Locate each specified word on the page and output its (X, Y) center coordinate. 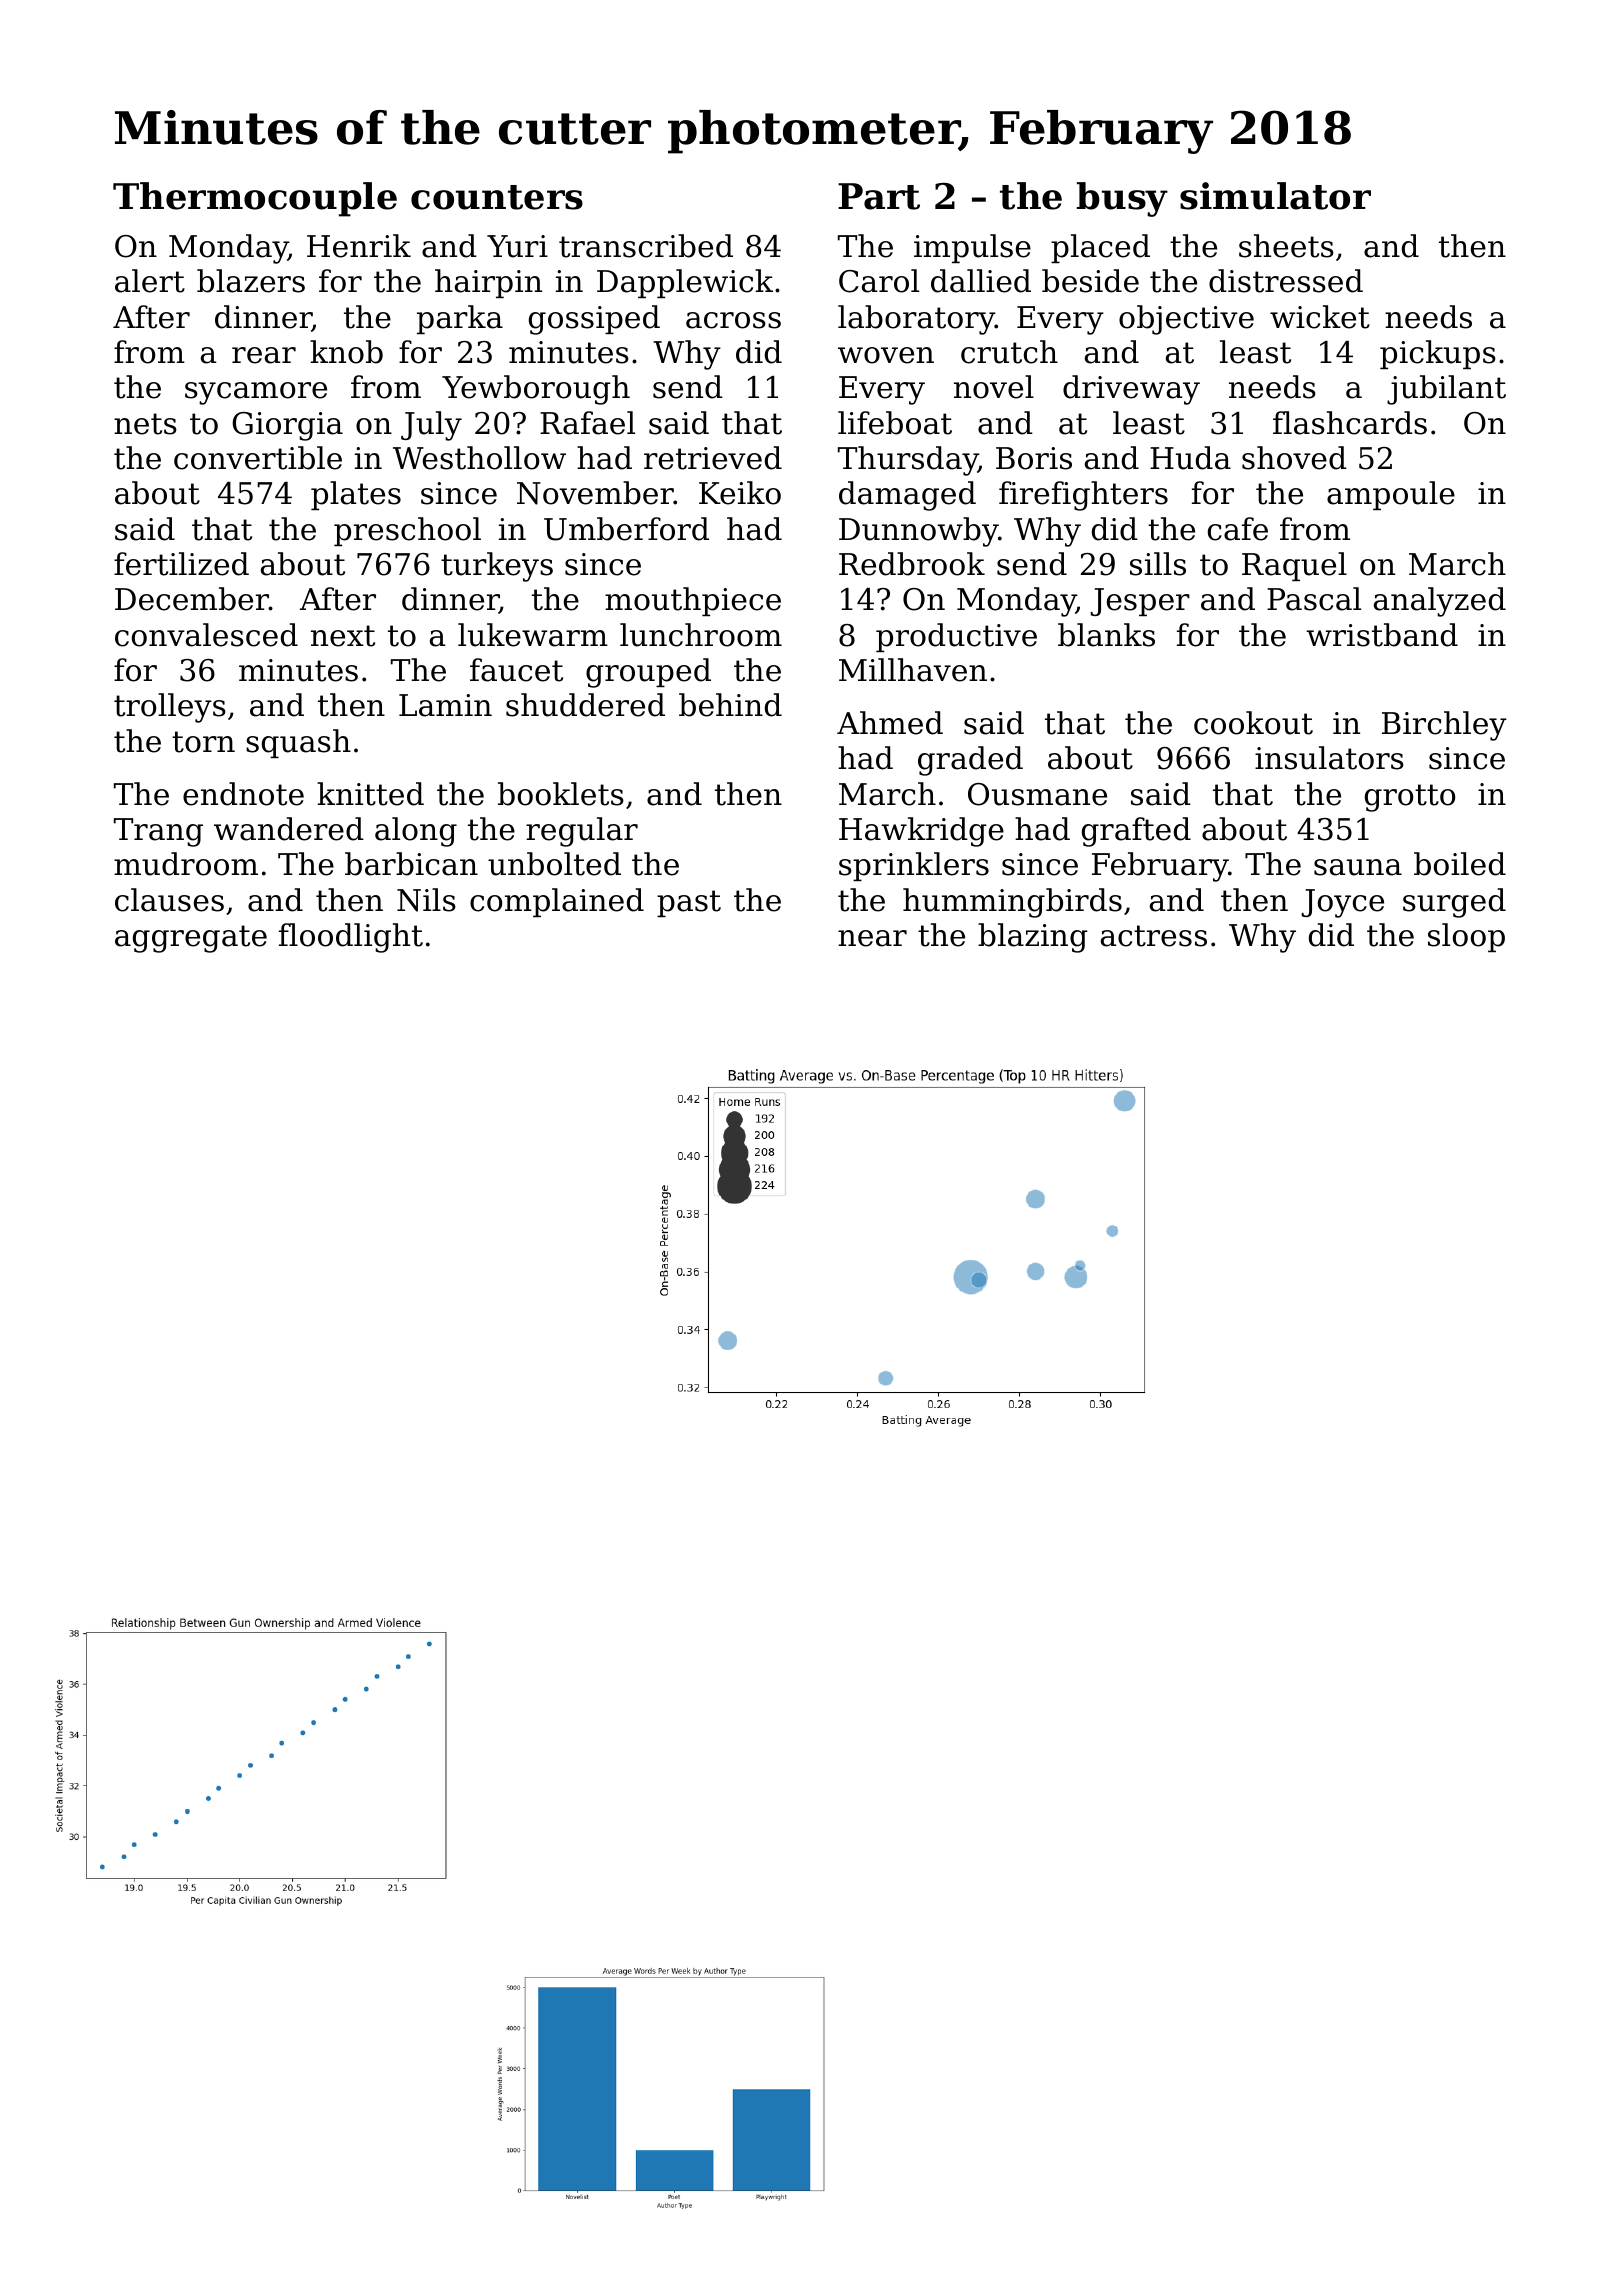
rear (264, 355)
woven (886, 355)
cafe (1238, 529)
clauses (169, 900)
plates (356, 495)
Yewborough (536, 390)
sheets (1286, 246)
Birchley (1444, 726)
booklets (561, 794)
